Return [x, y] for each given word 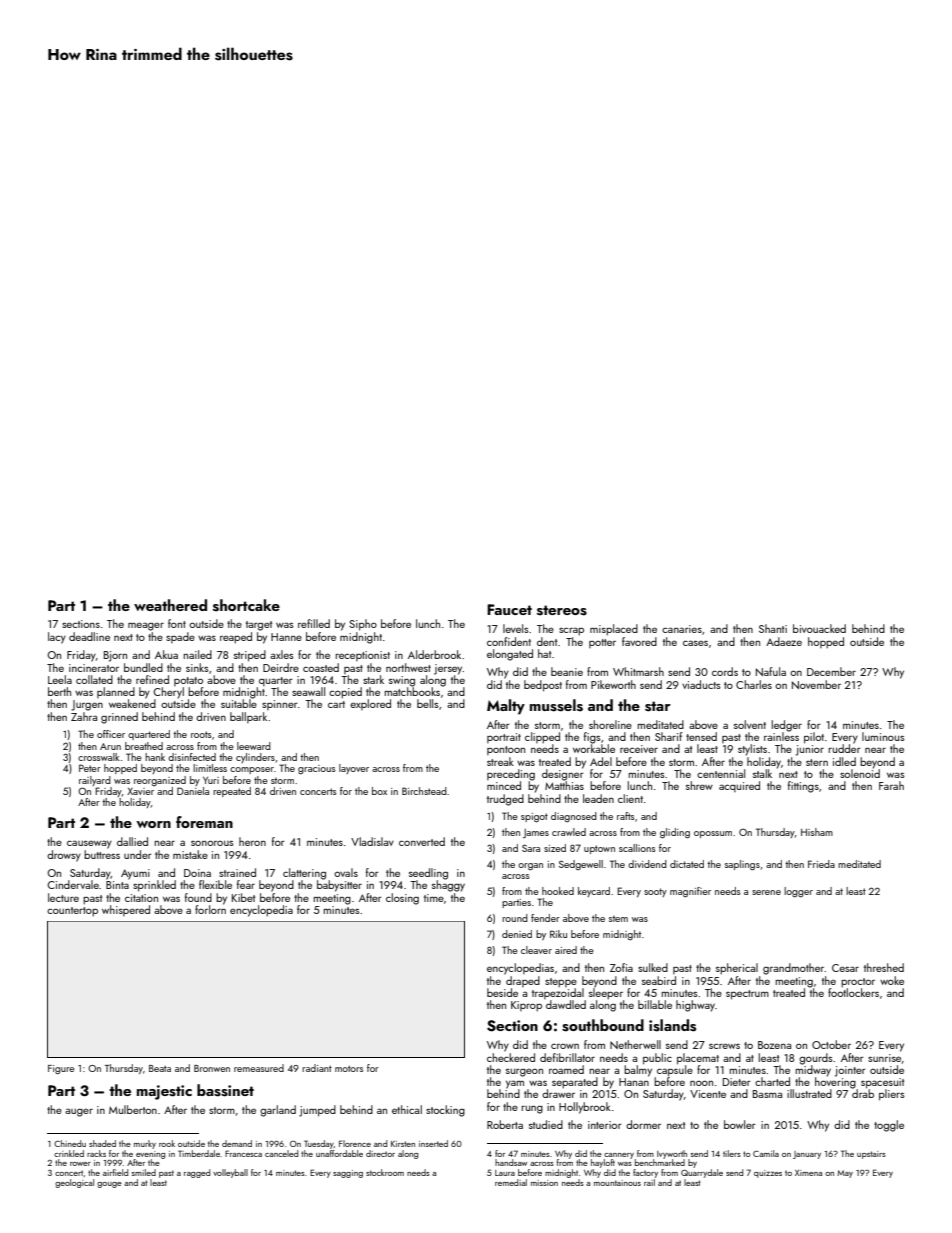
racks [96, 1153]
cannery [619, 1156]
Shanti [773, 628]
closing [402, 899]
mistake [190, 854]
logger [798, 892]
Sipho [363, 625]
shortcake [246, 605]
